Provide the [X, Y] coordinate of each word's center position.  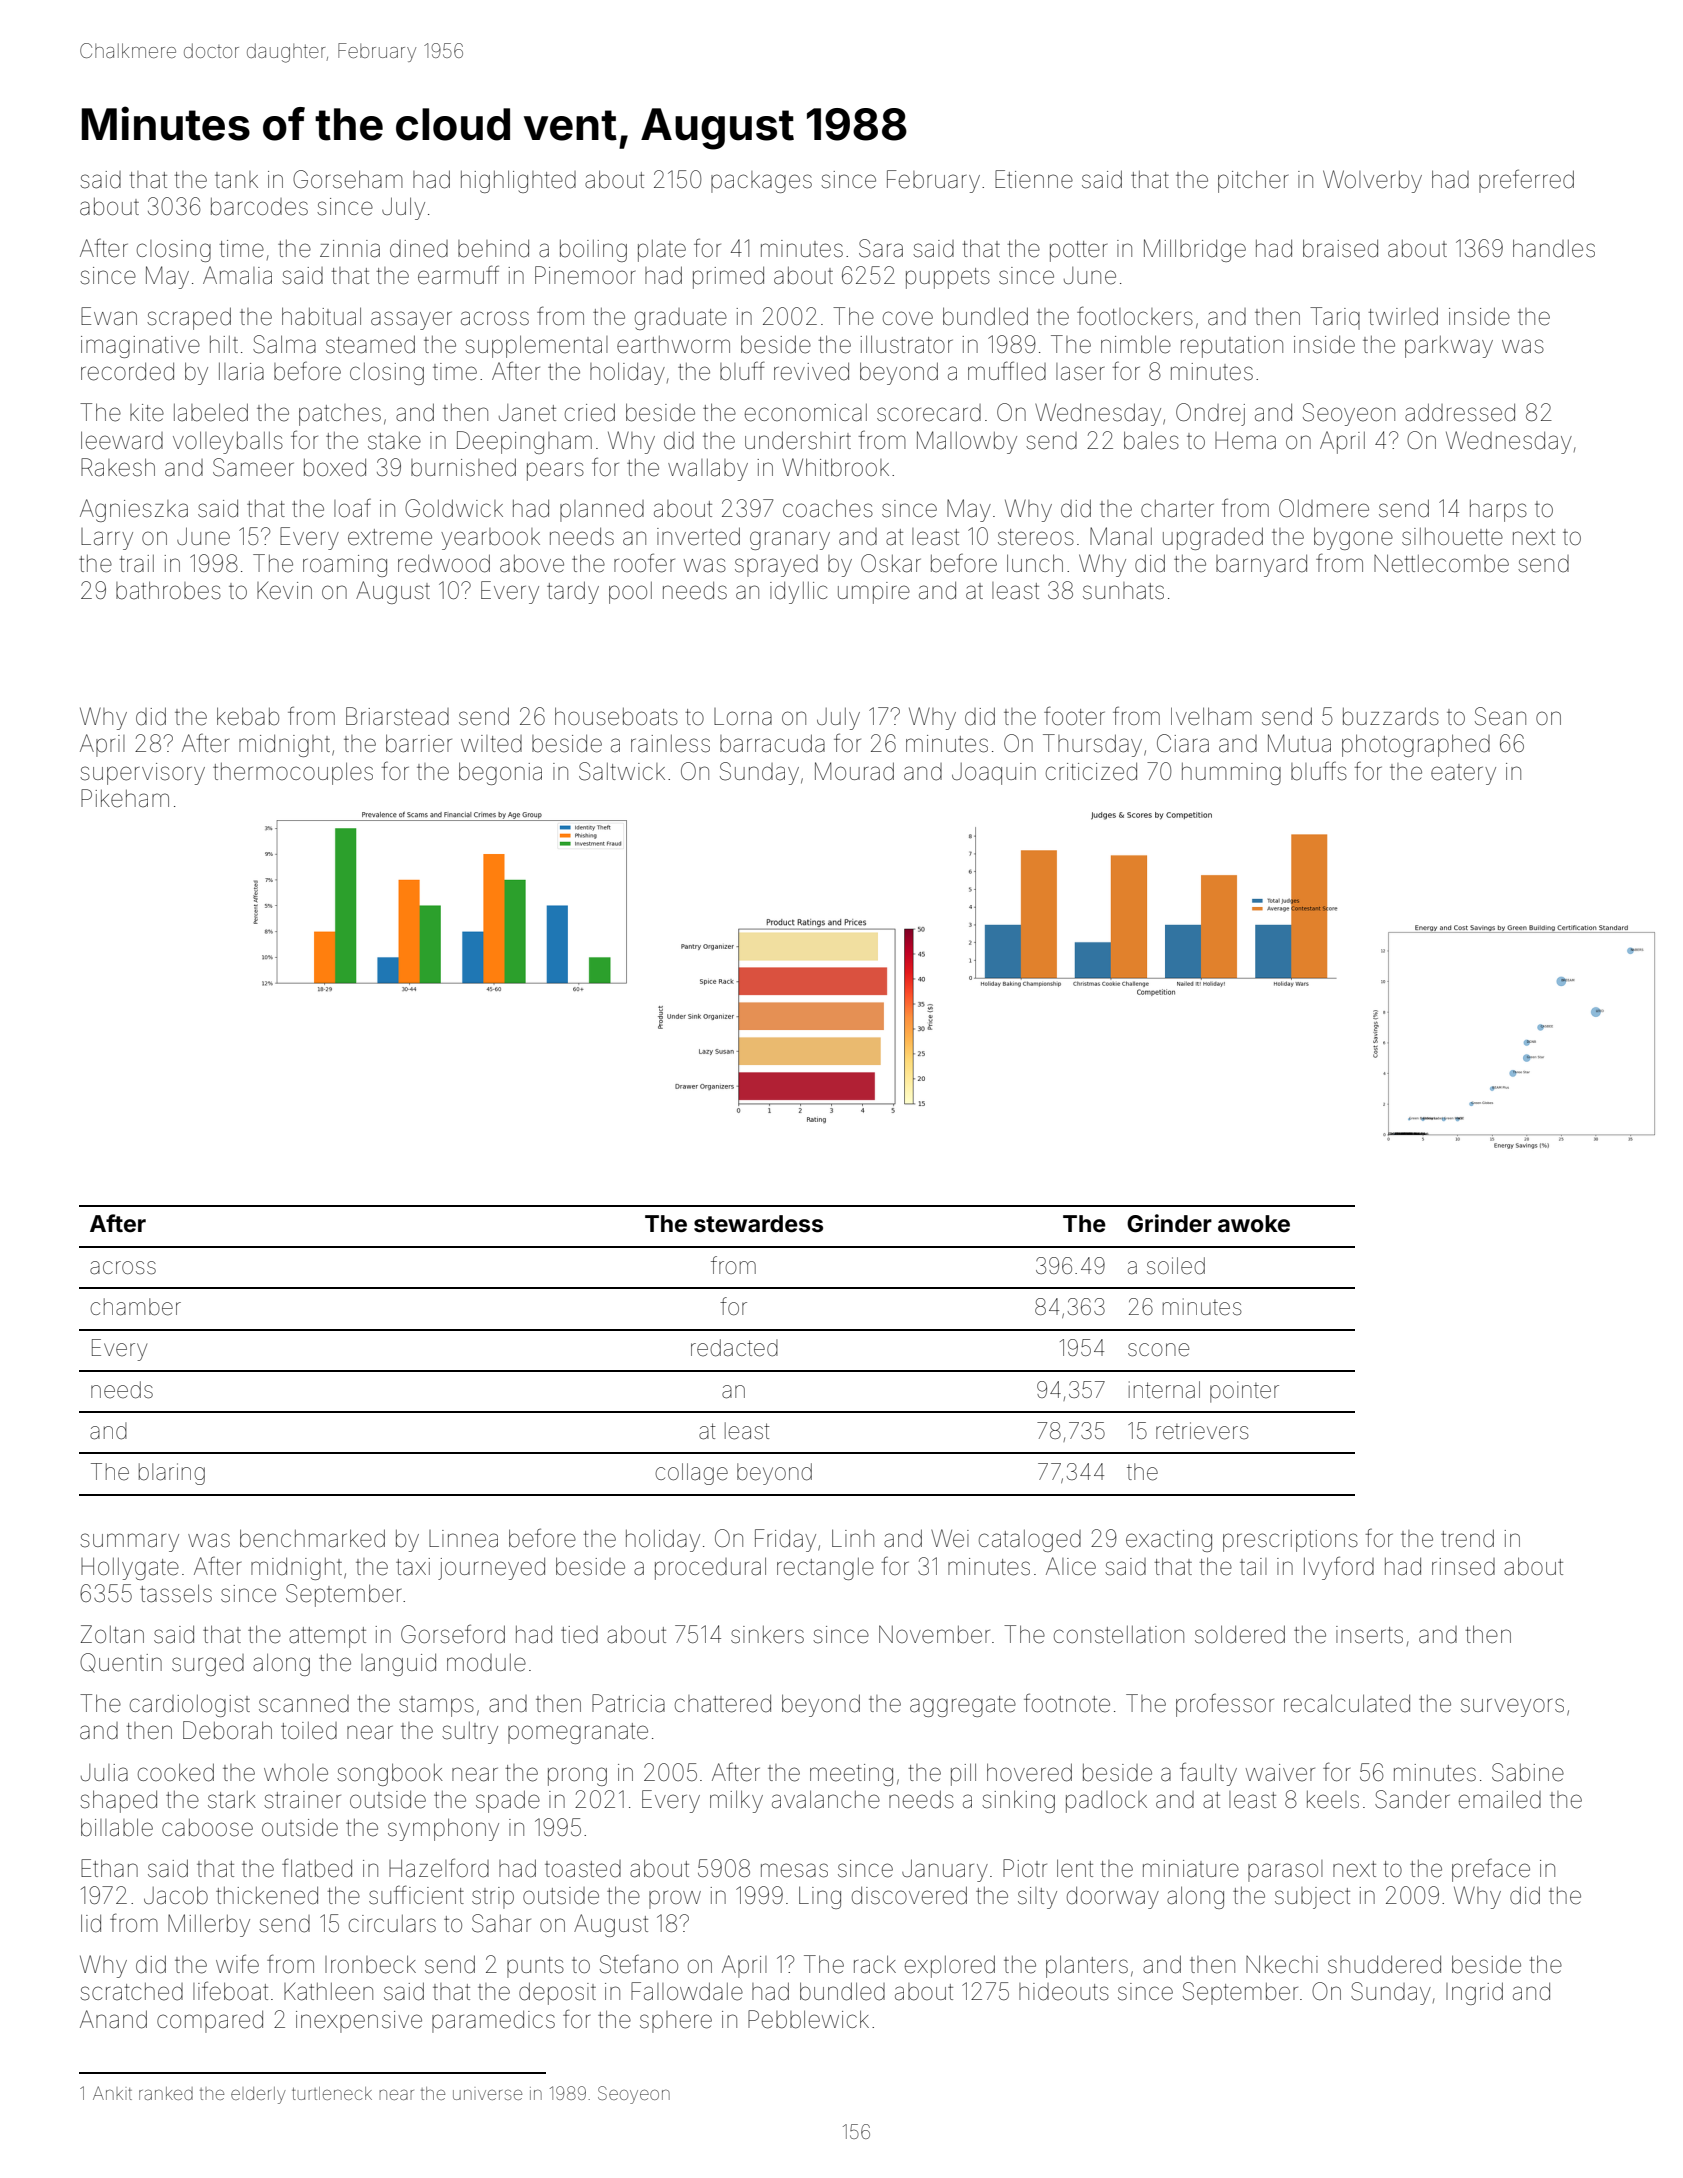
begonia [500, 773]
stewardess [758, 1224]
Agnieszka [134, 510]
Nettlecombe [1441, 563]
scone [1158, 1350]
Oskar [891, 563]
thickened [267, 1896]
